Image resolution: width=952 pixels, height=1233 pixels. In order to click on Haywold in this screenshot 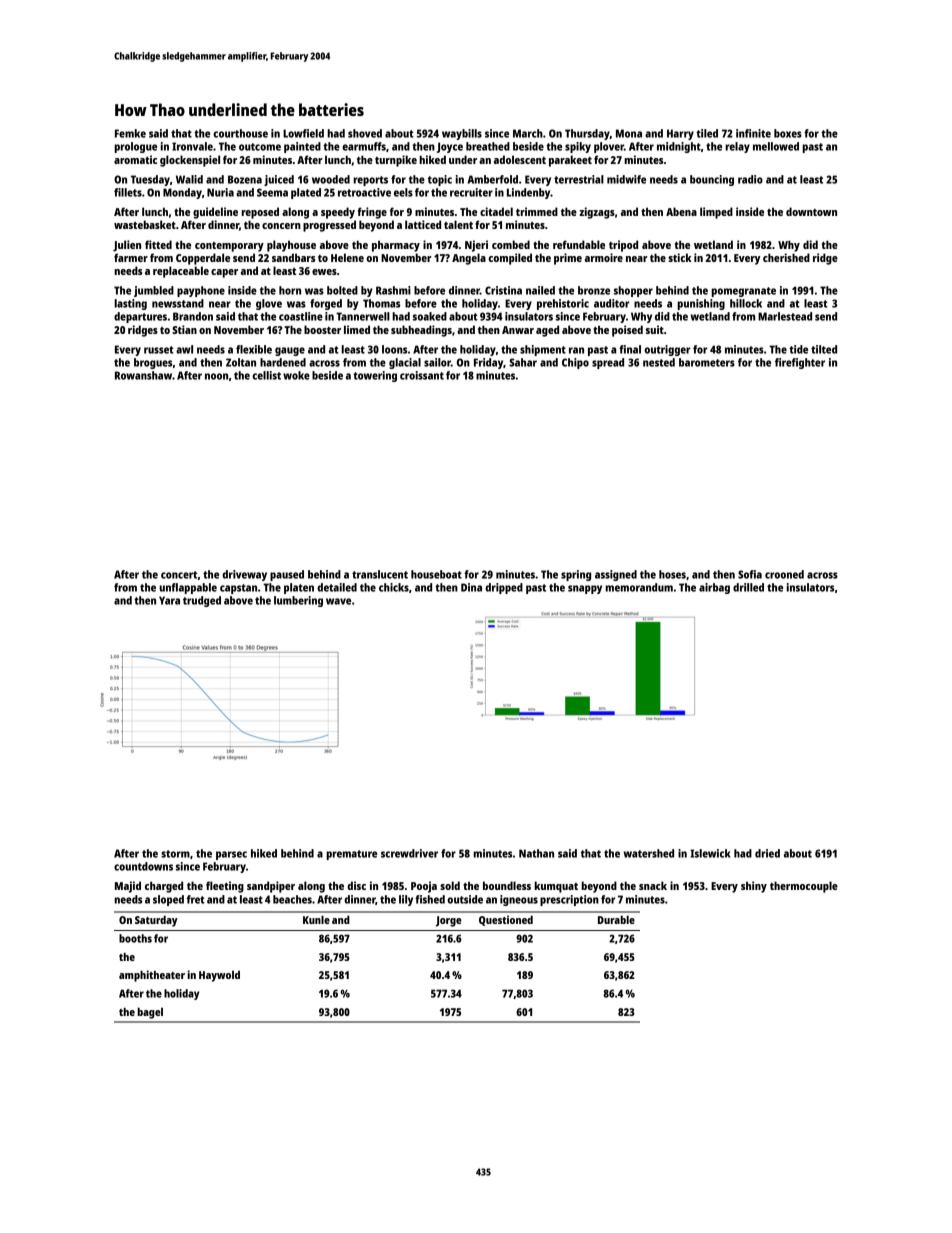, I will do `click(219, 976)`.
